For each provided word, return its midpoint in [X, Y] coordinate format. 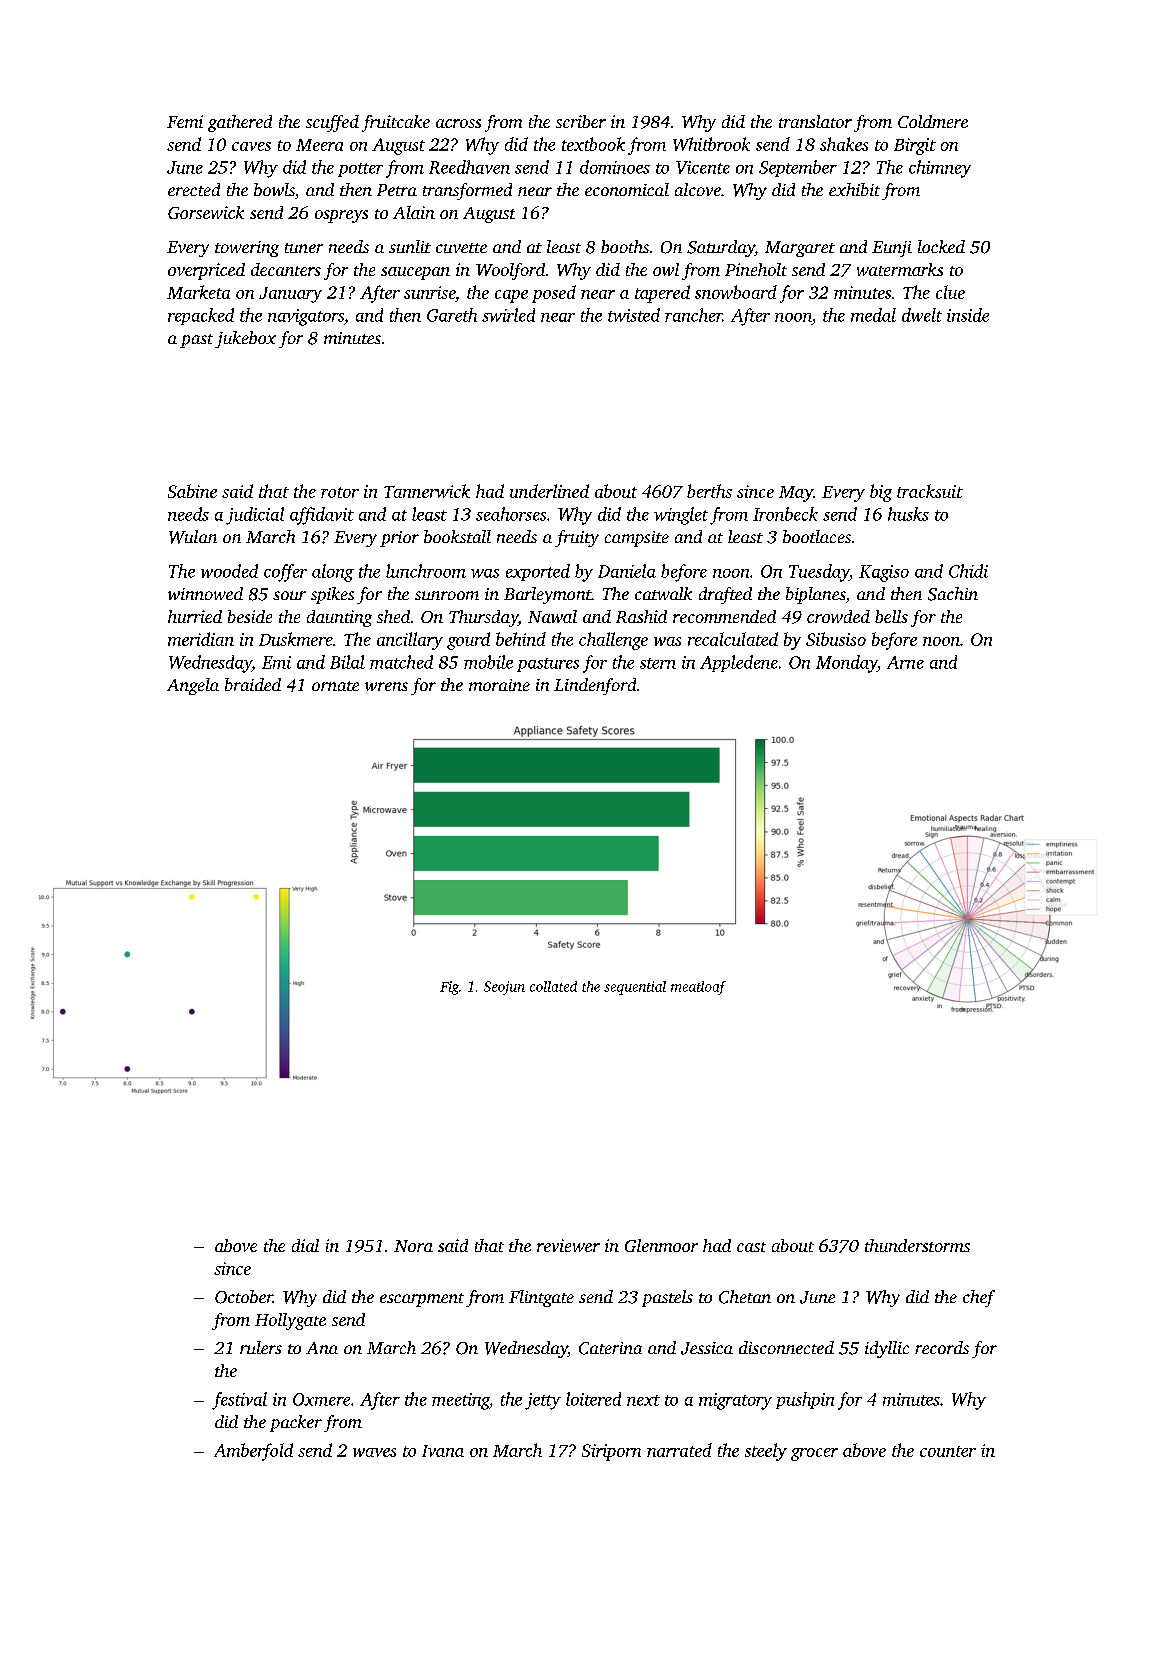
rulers [261, 1347]
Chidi [968, 571]
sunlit [410, 246]
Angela [193, 686]
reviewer [568, 1245]
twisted [634, 315]
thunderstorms [917, 1245]
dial [305, 1245]
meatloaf [698, 988]
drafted [725, 595]
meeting [460, 1401]
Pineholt [756, 269]
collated [553, 986]
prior [399, 539]
